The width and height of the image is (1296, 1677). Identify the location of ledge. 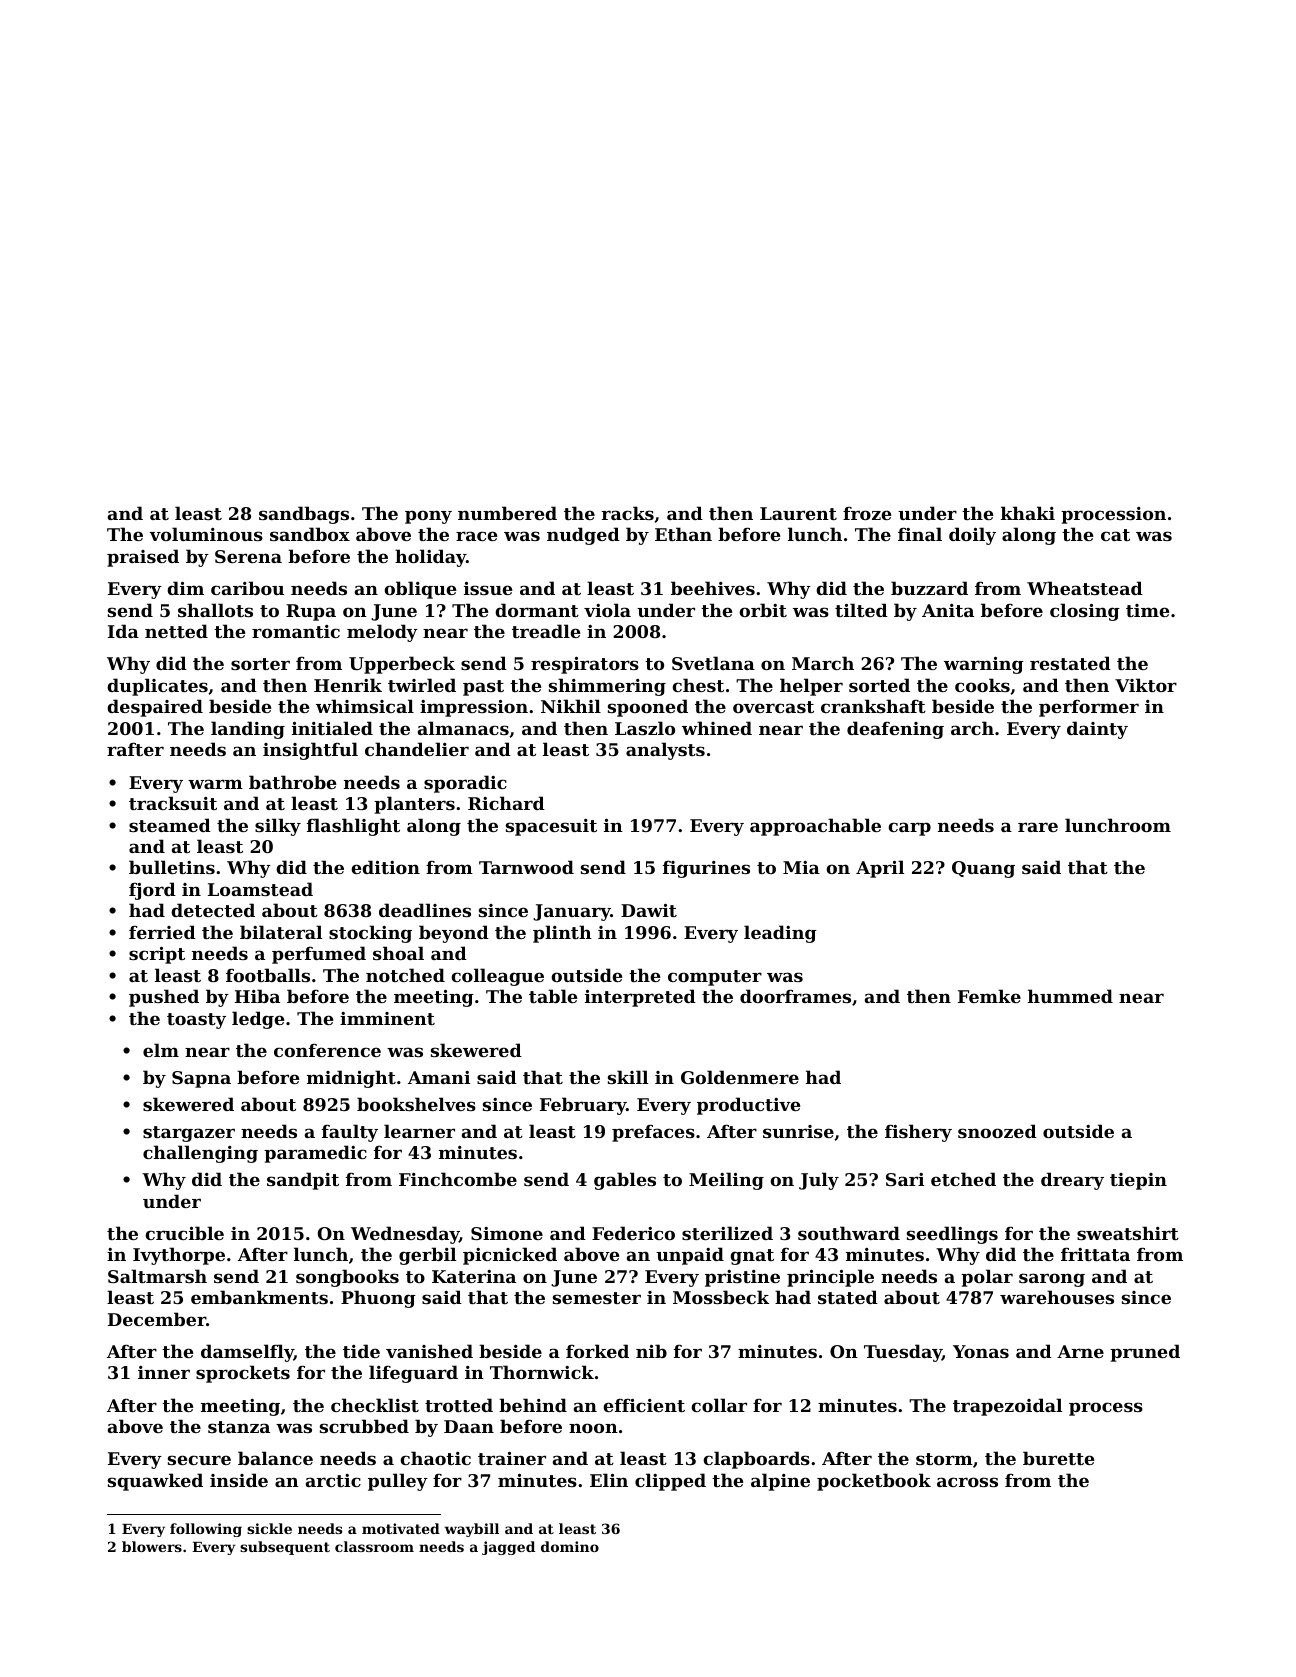
(258, 1020).
